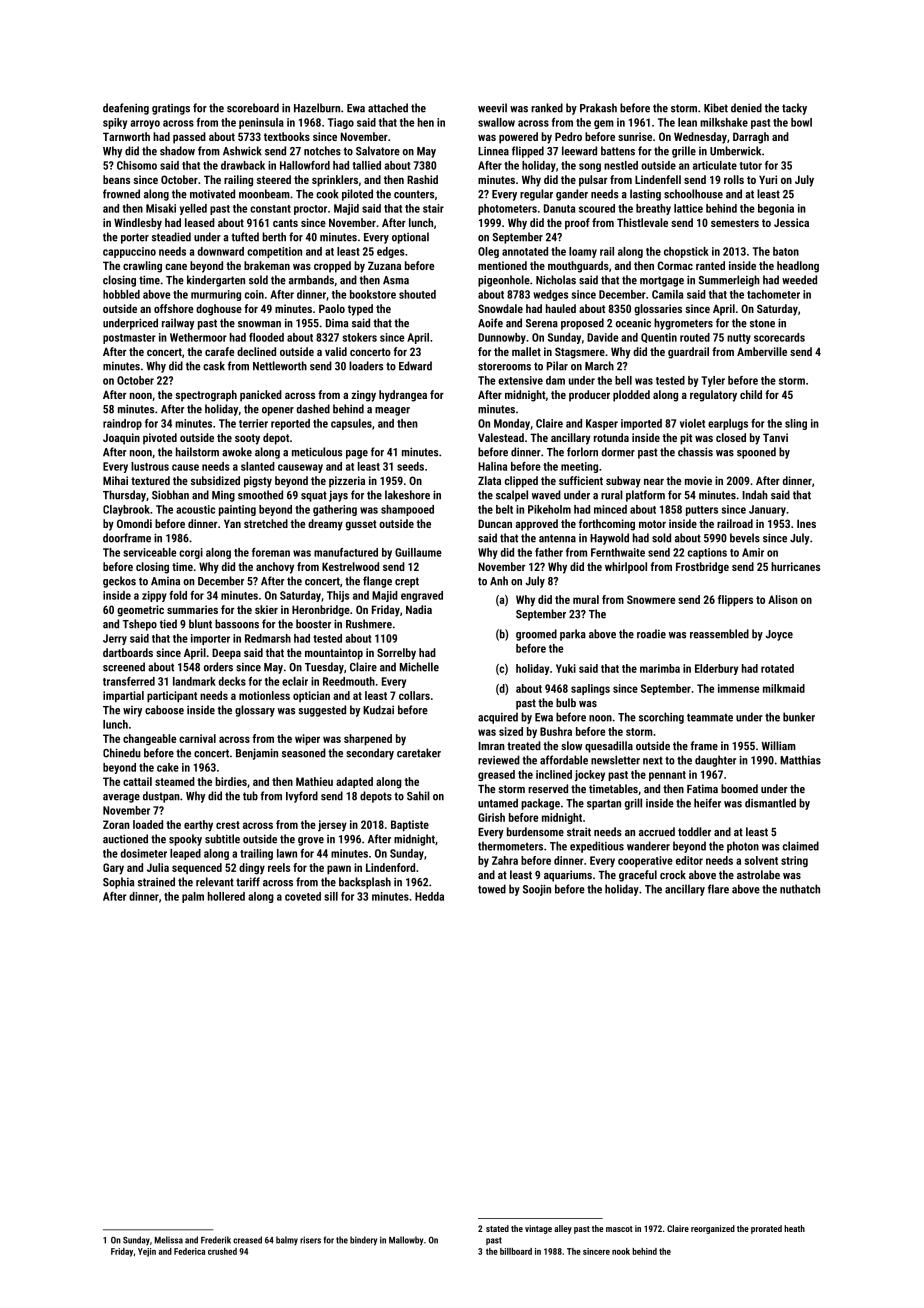 The image size is (924, 1308). I want to click on raindrop, so click(122, 424).
